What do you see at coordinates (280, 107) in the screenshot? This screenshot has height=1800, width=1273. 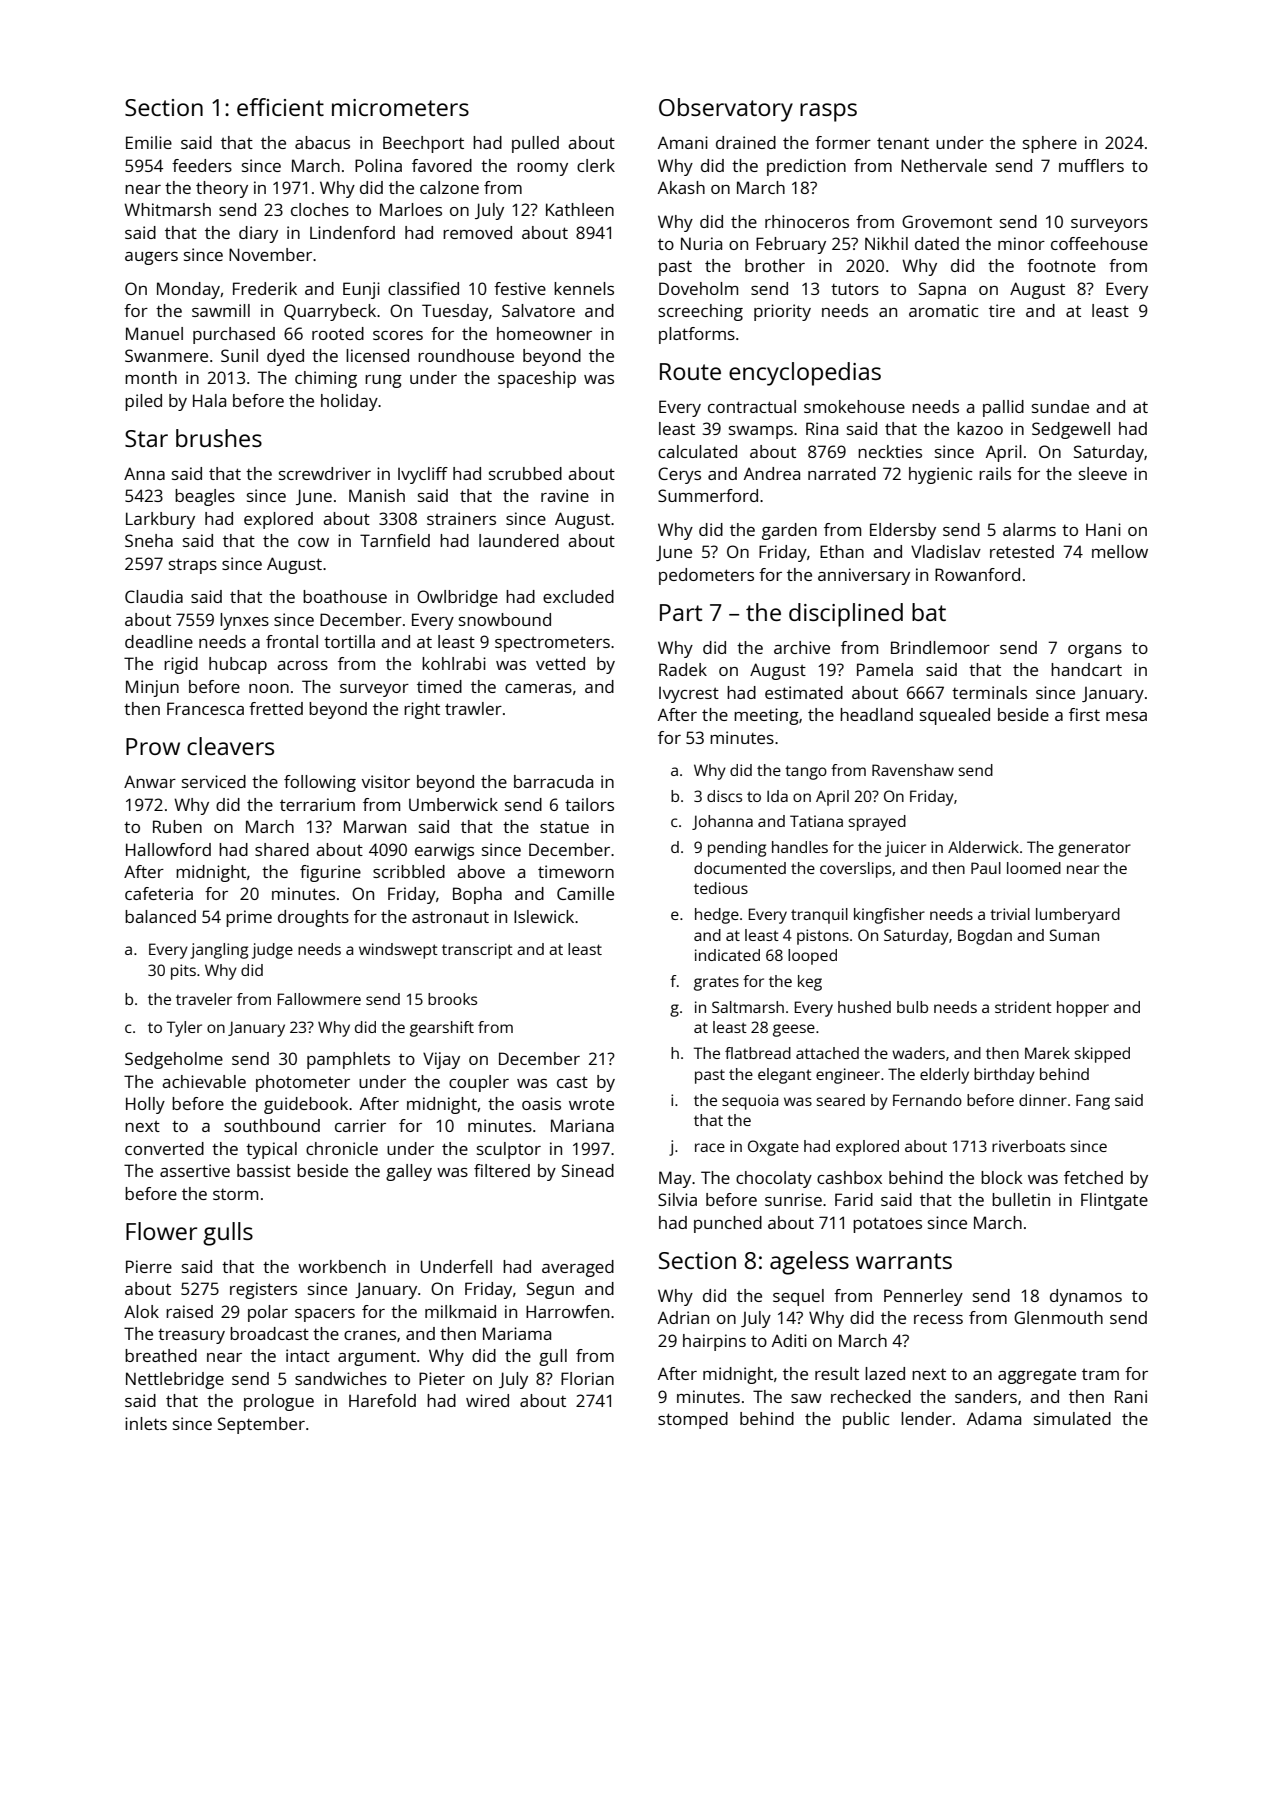 I see `efficient` at bounding box center [280, 107].
